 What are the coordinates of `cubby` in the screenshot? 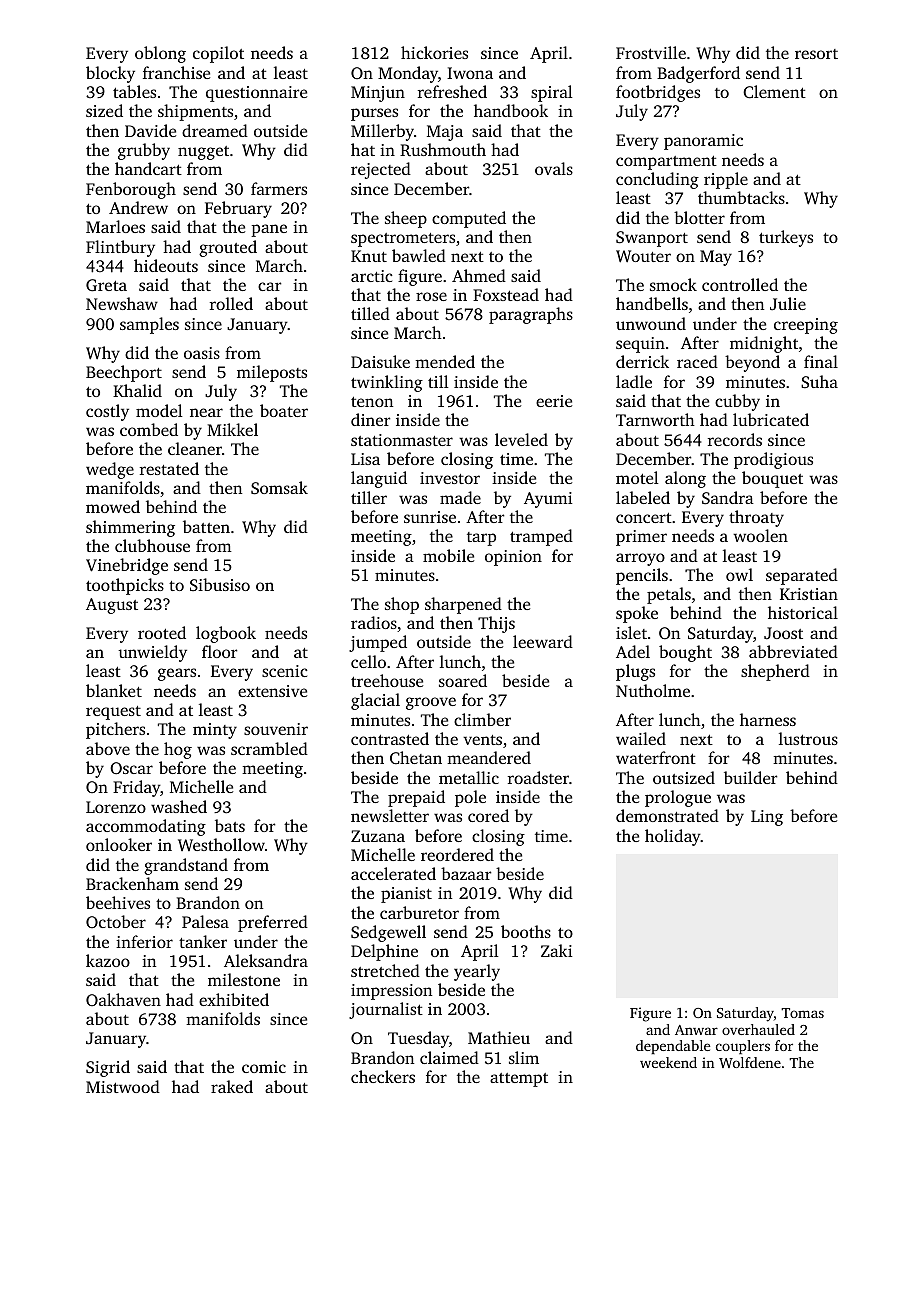 It's located at (737, 402).
